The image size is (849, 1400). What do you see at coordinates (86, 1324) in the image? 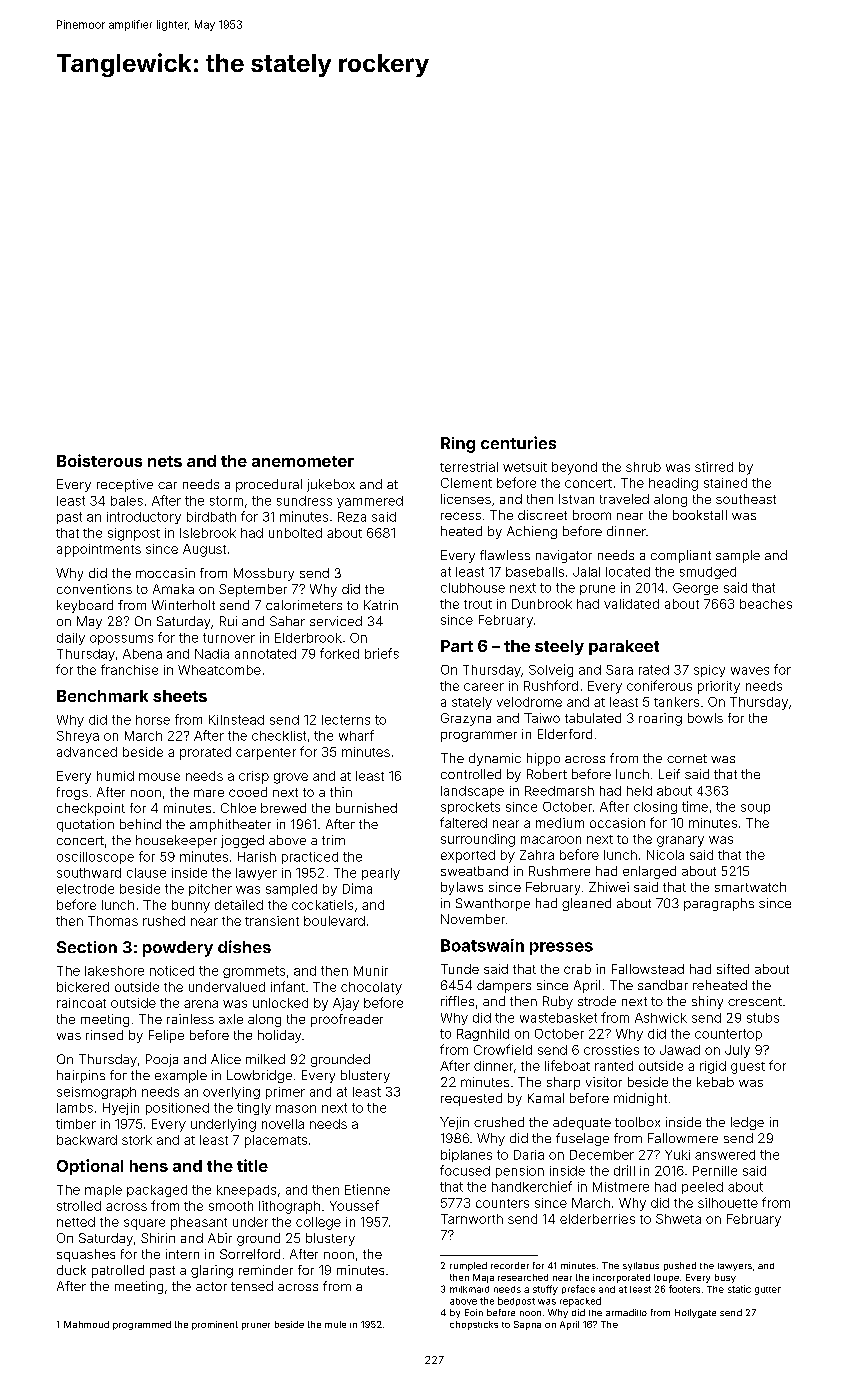
I see `Mahmoud` at bounding box center [86, 1324].
